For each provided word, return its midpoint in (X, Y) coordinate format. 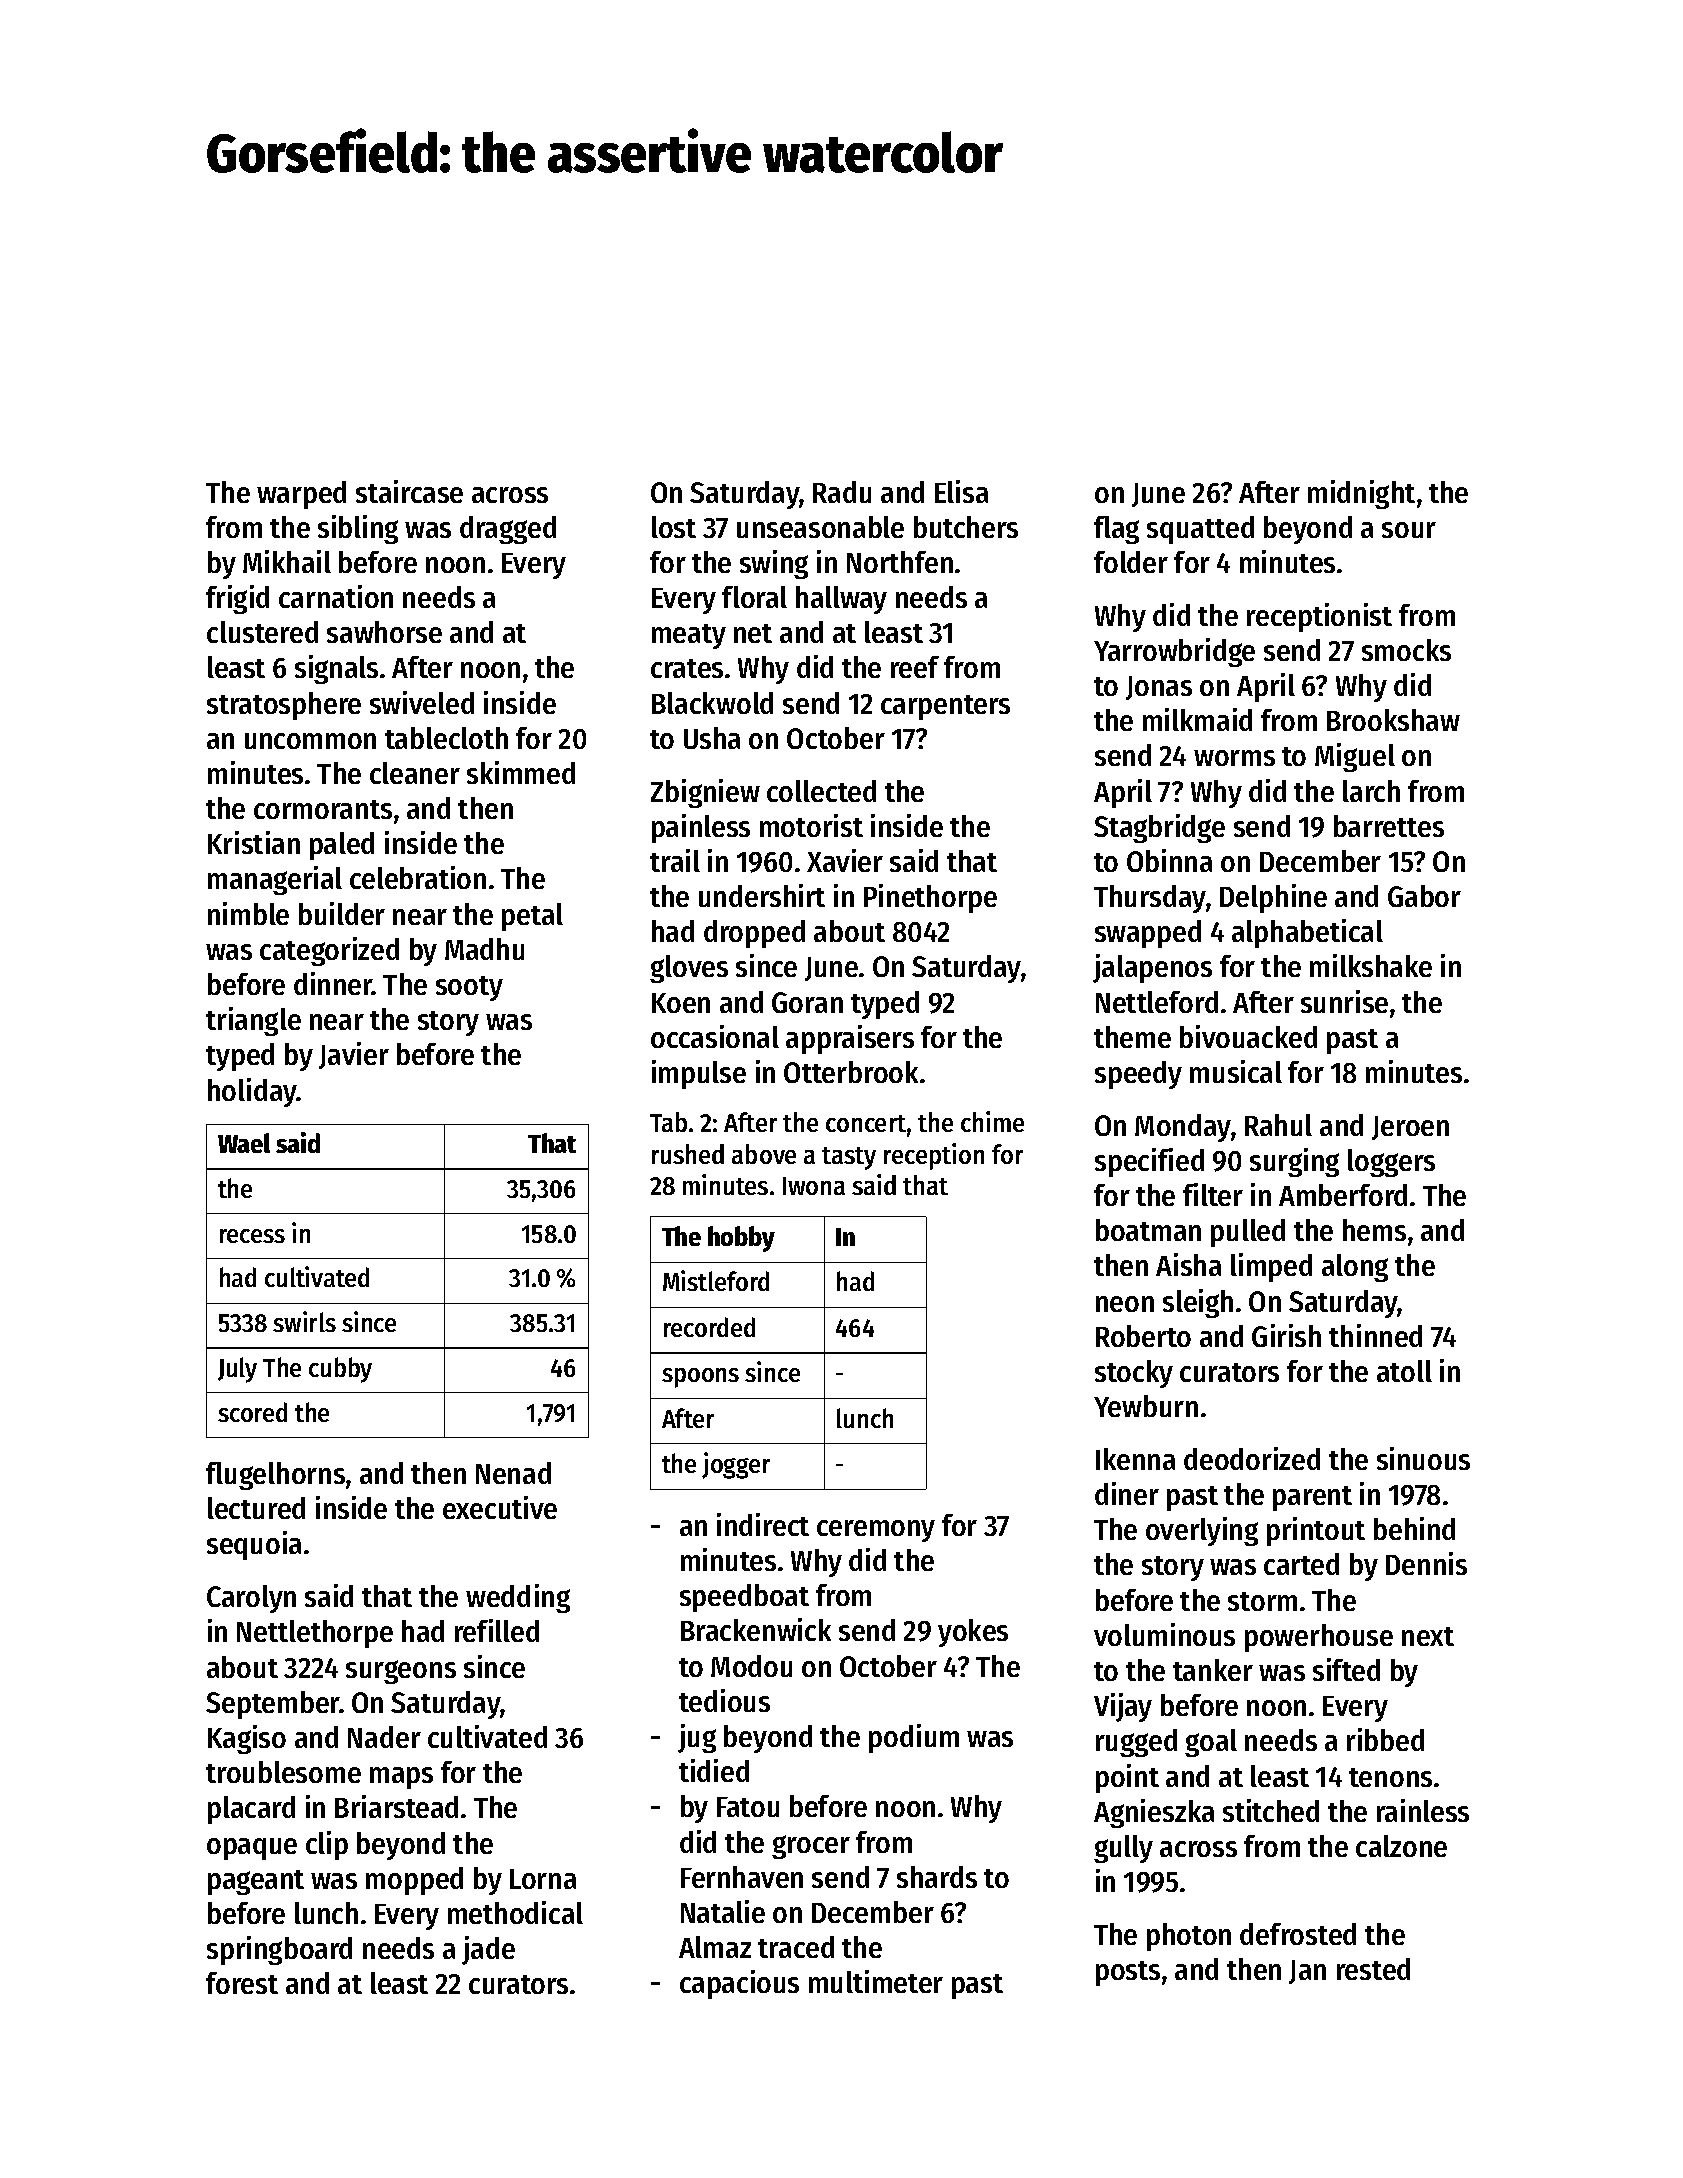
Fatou (748, 1807)
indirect (763, 1524)
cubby (340, 1370)
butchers (966, 527)
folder (1131, 562)
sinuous (1423, 1458)
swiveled (422, 702)
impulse (699, 1074)
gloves (689, 969)
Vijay (1123, 1707)
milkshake (1371, 965)
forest (242, 1983)
